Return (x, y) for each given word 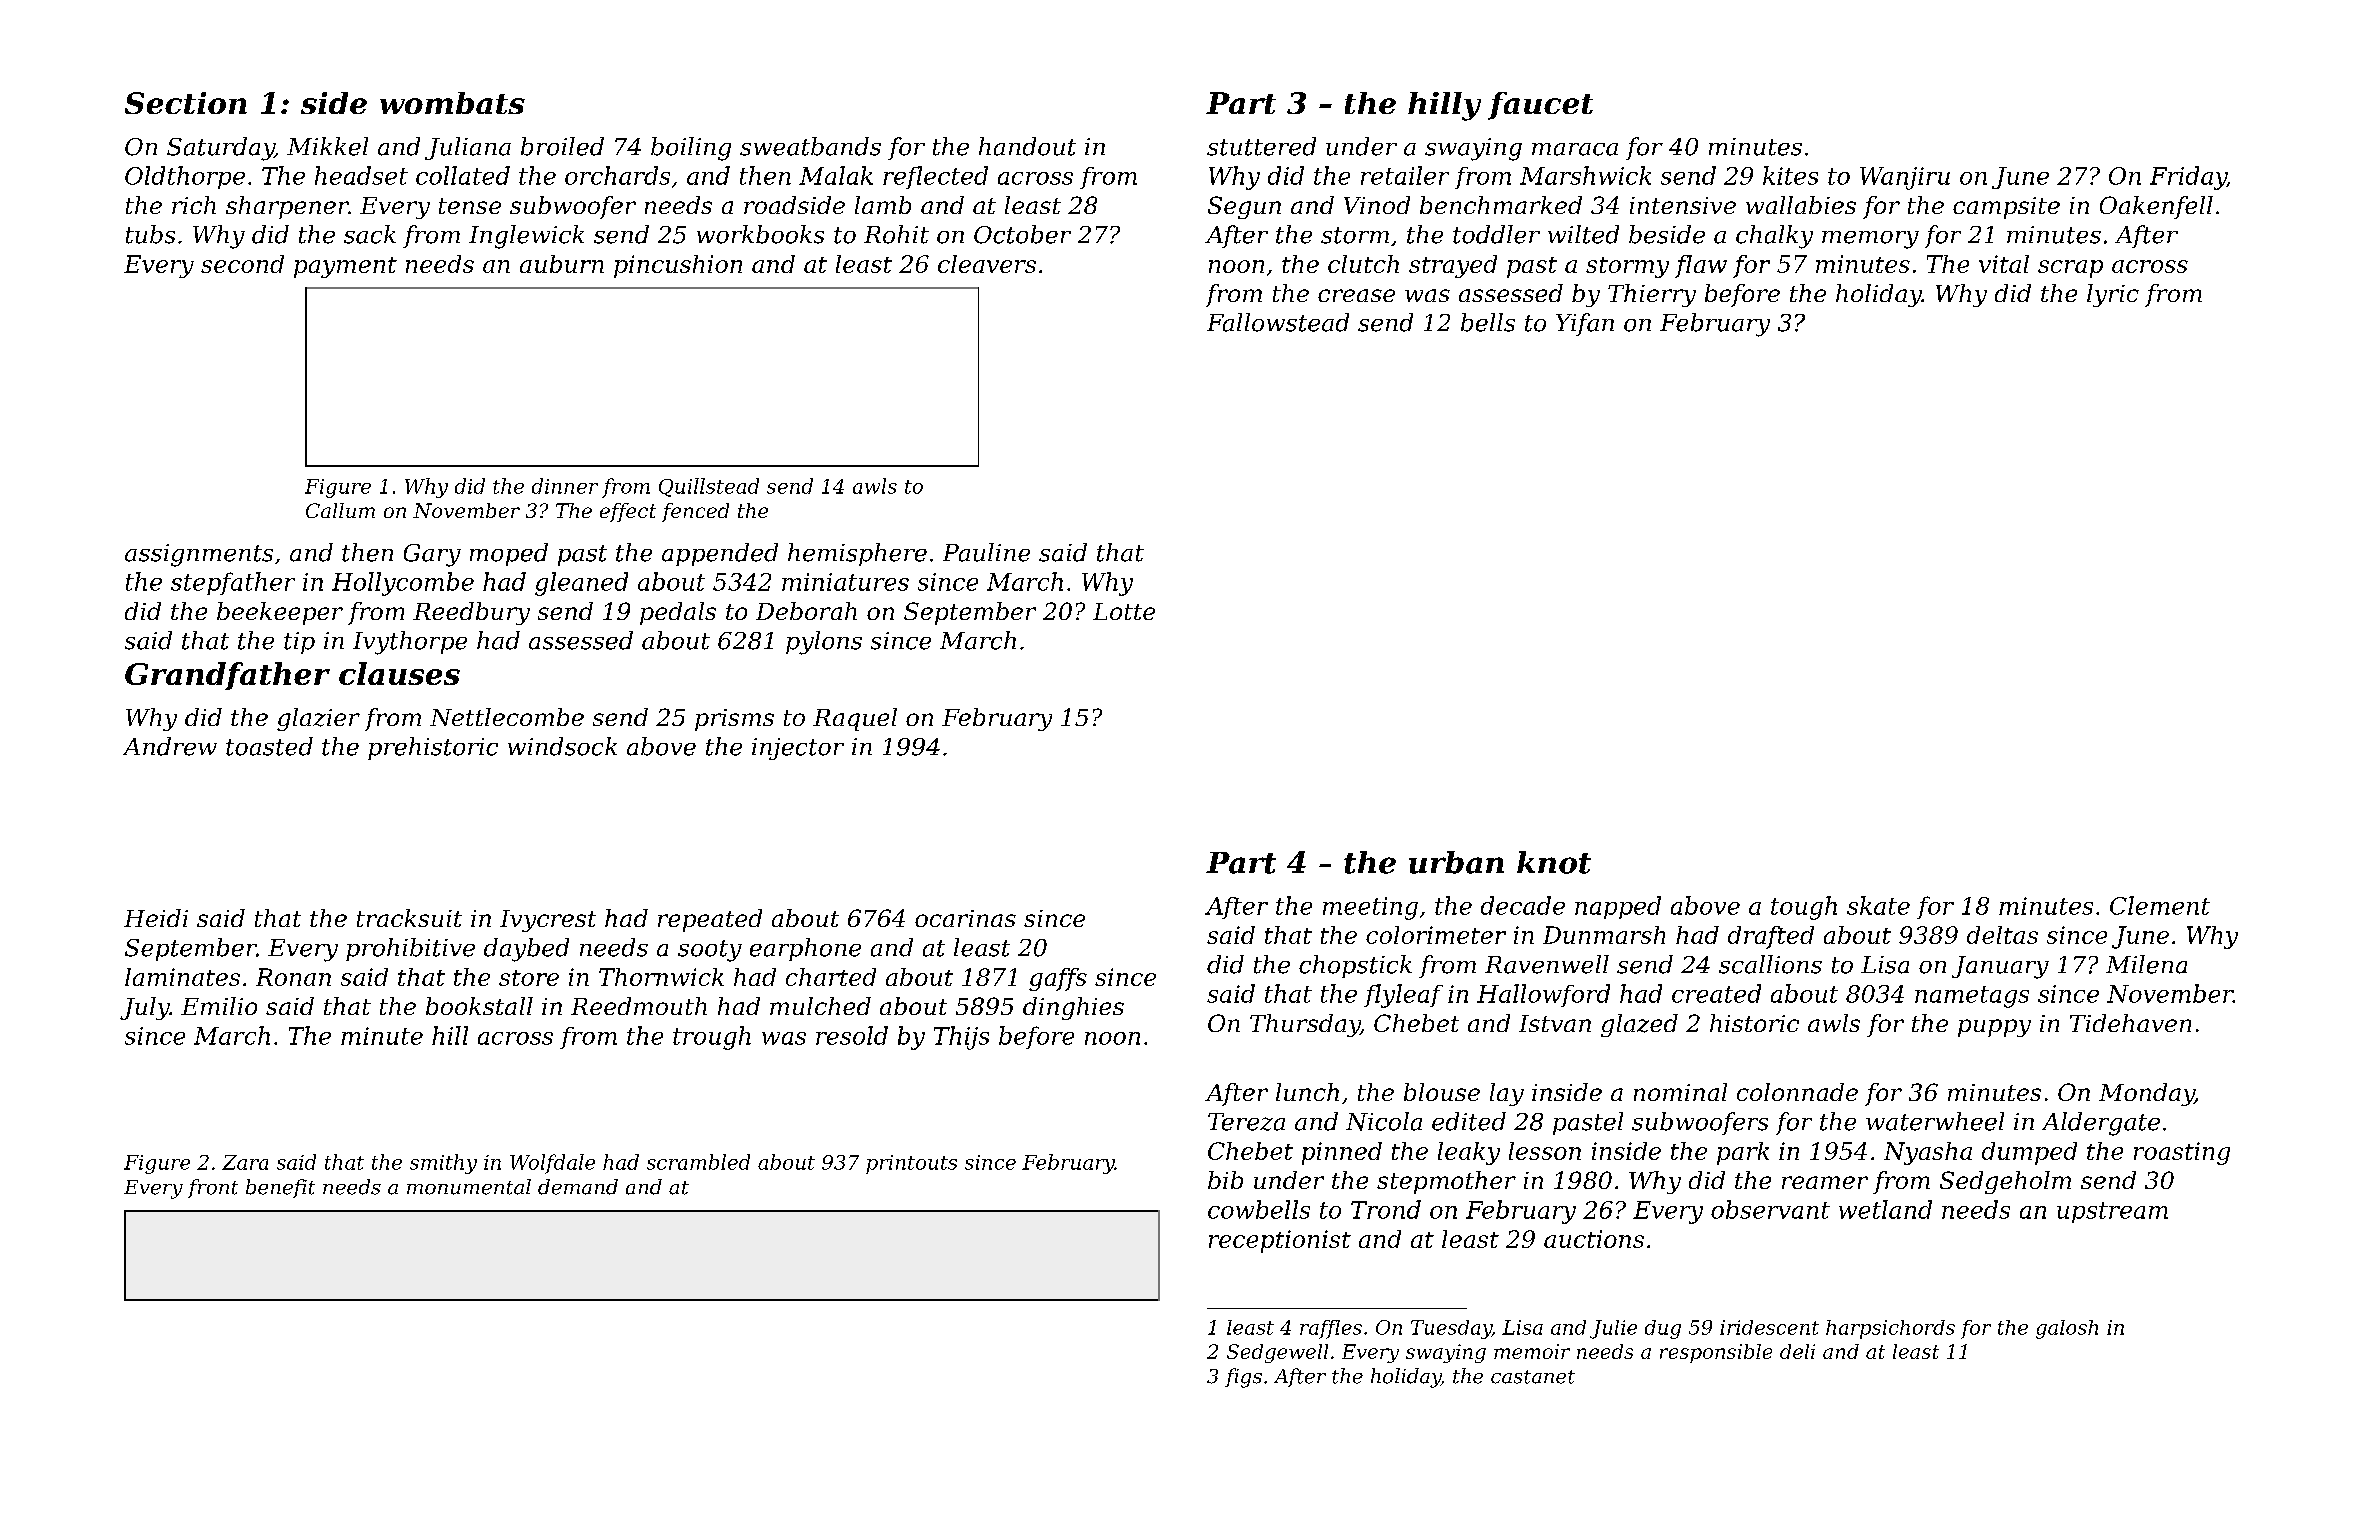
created (1716, 993)
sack (370, 234)
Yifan (1585, 324)
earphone (805, 949)
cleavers (987, 264)
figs (1243, 1378)
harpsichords (1890, 1329)
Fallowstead (1278, 322)
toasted (269, 746)
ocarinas (965, 918)
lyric (2113, 295)
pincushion (678, 266)
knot (1554, 862)
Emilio (219, 1006)
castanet (1533, 1377)
